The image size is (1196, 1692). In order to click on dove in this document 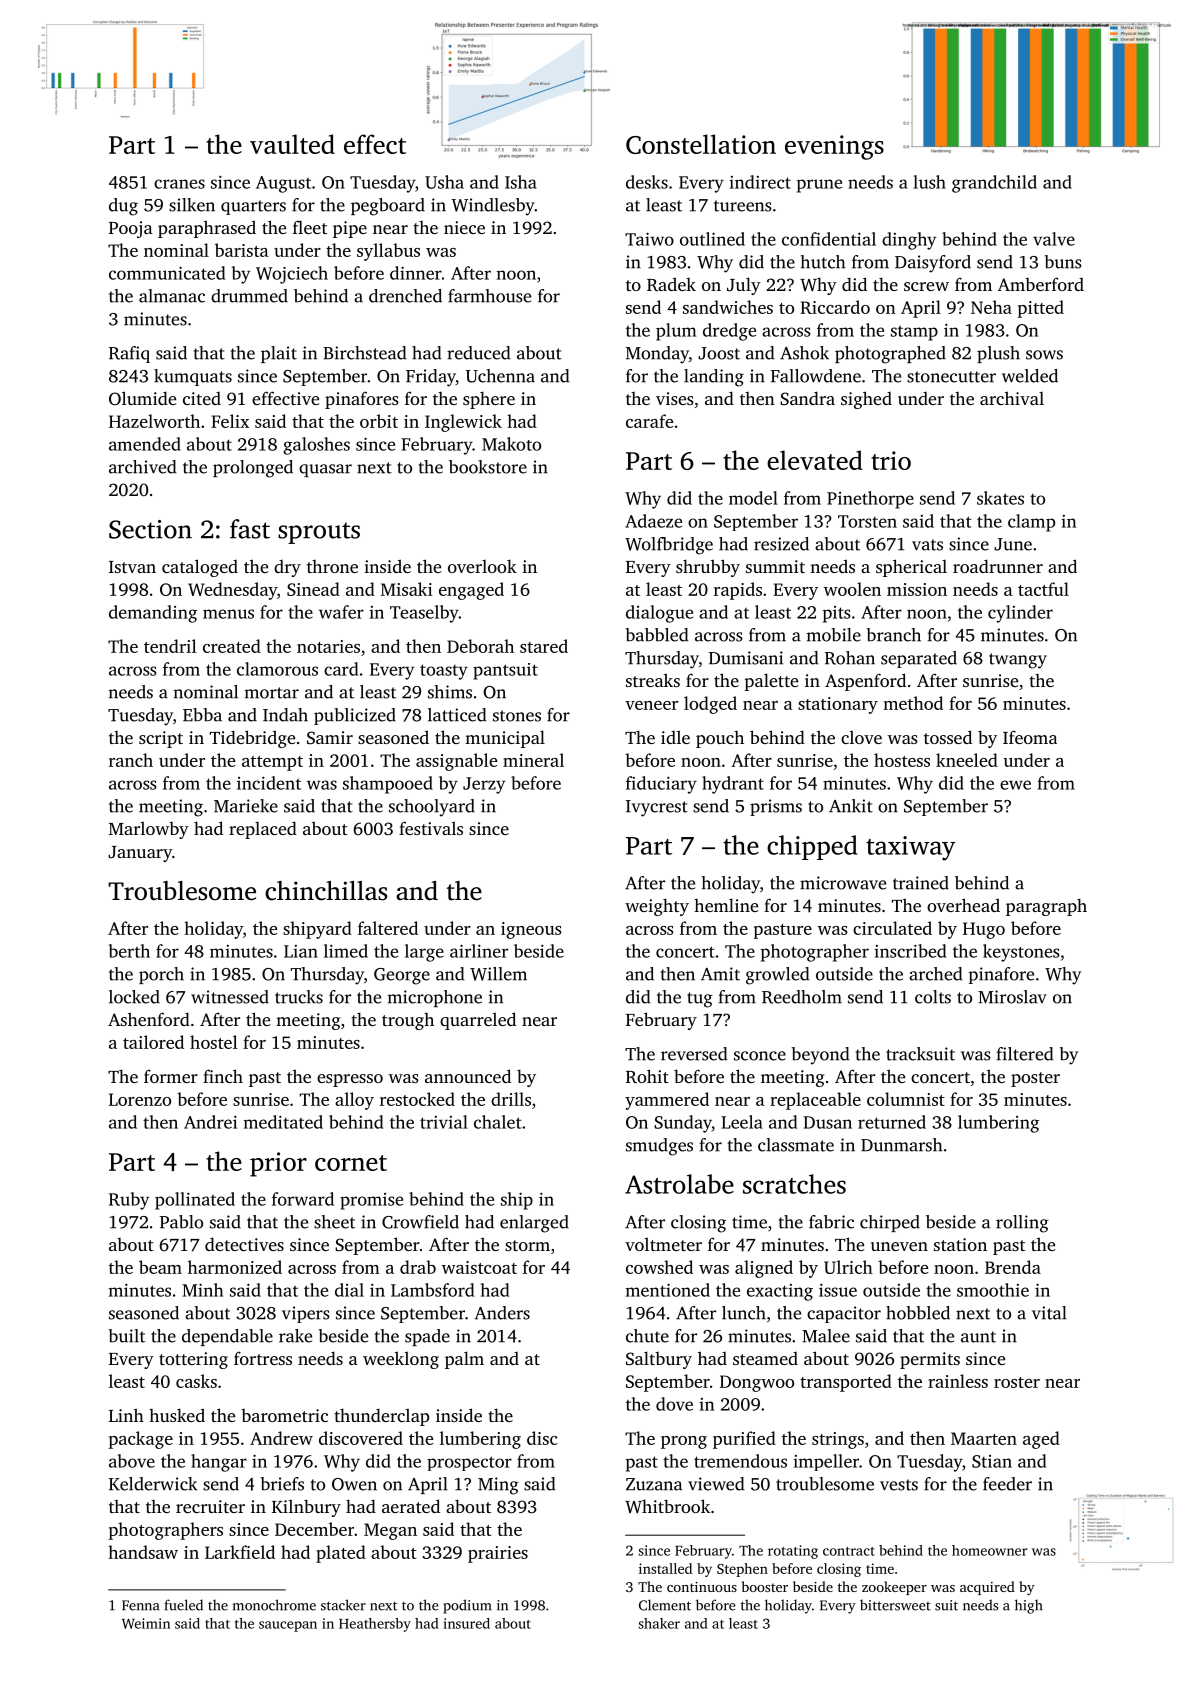, I will do `click(674, 1404)`.
